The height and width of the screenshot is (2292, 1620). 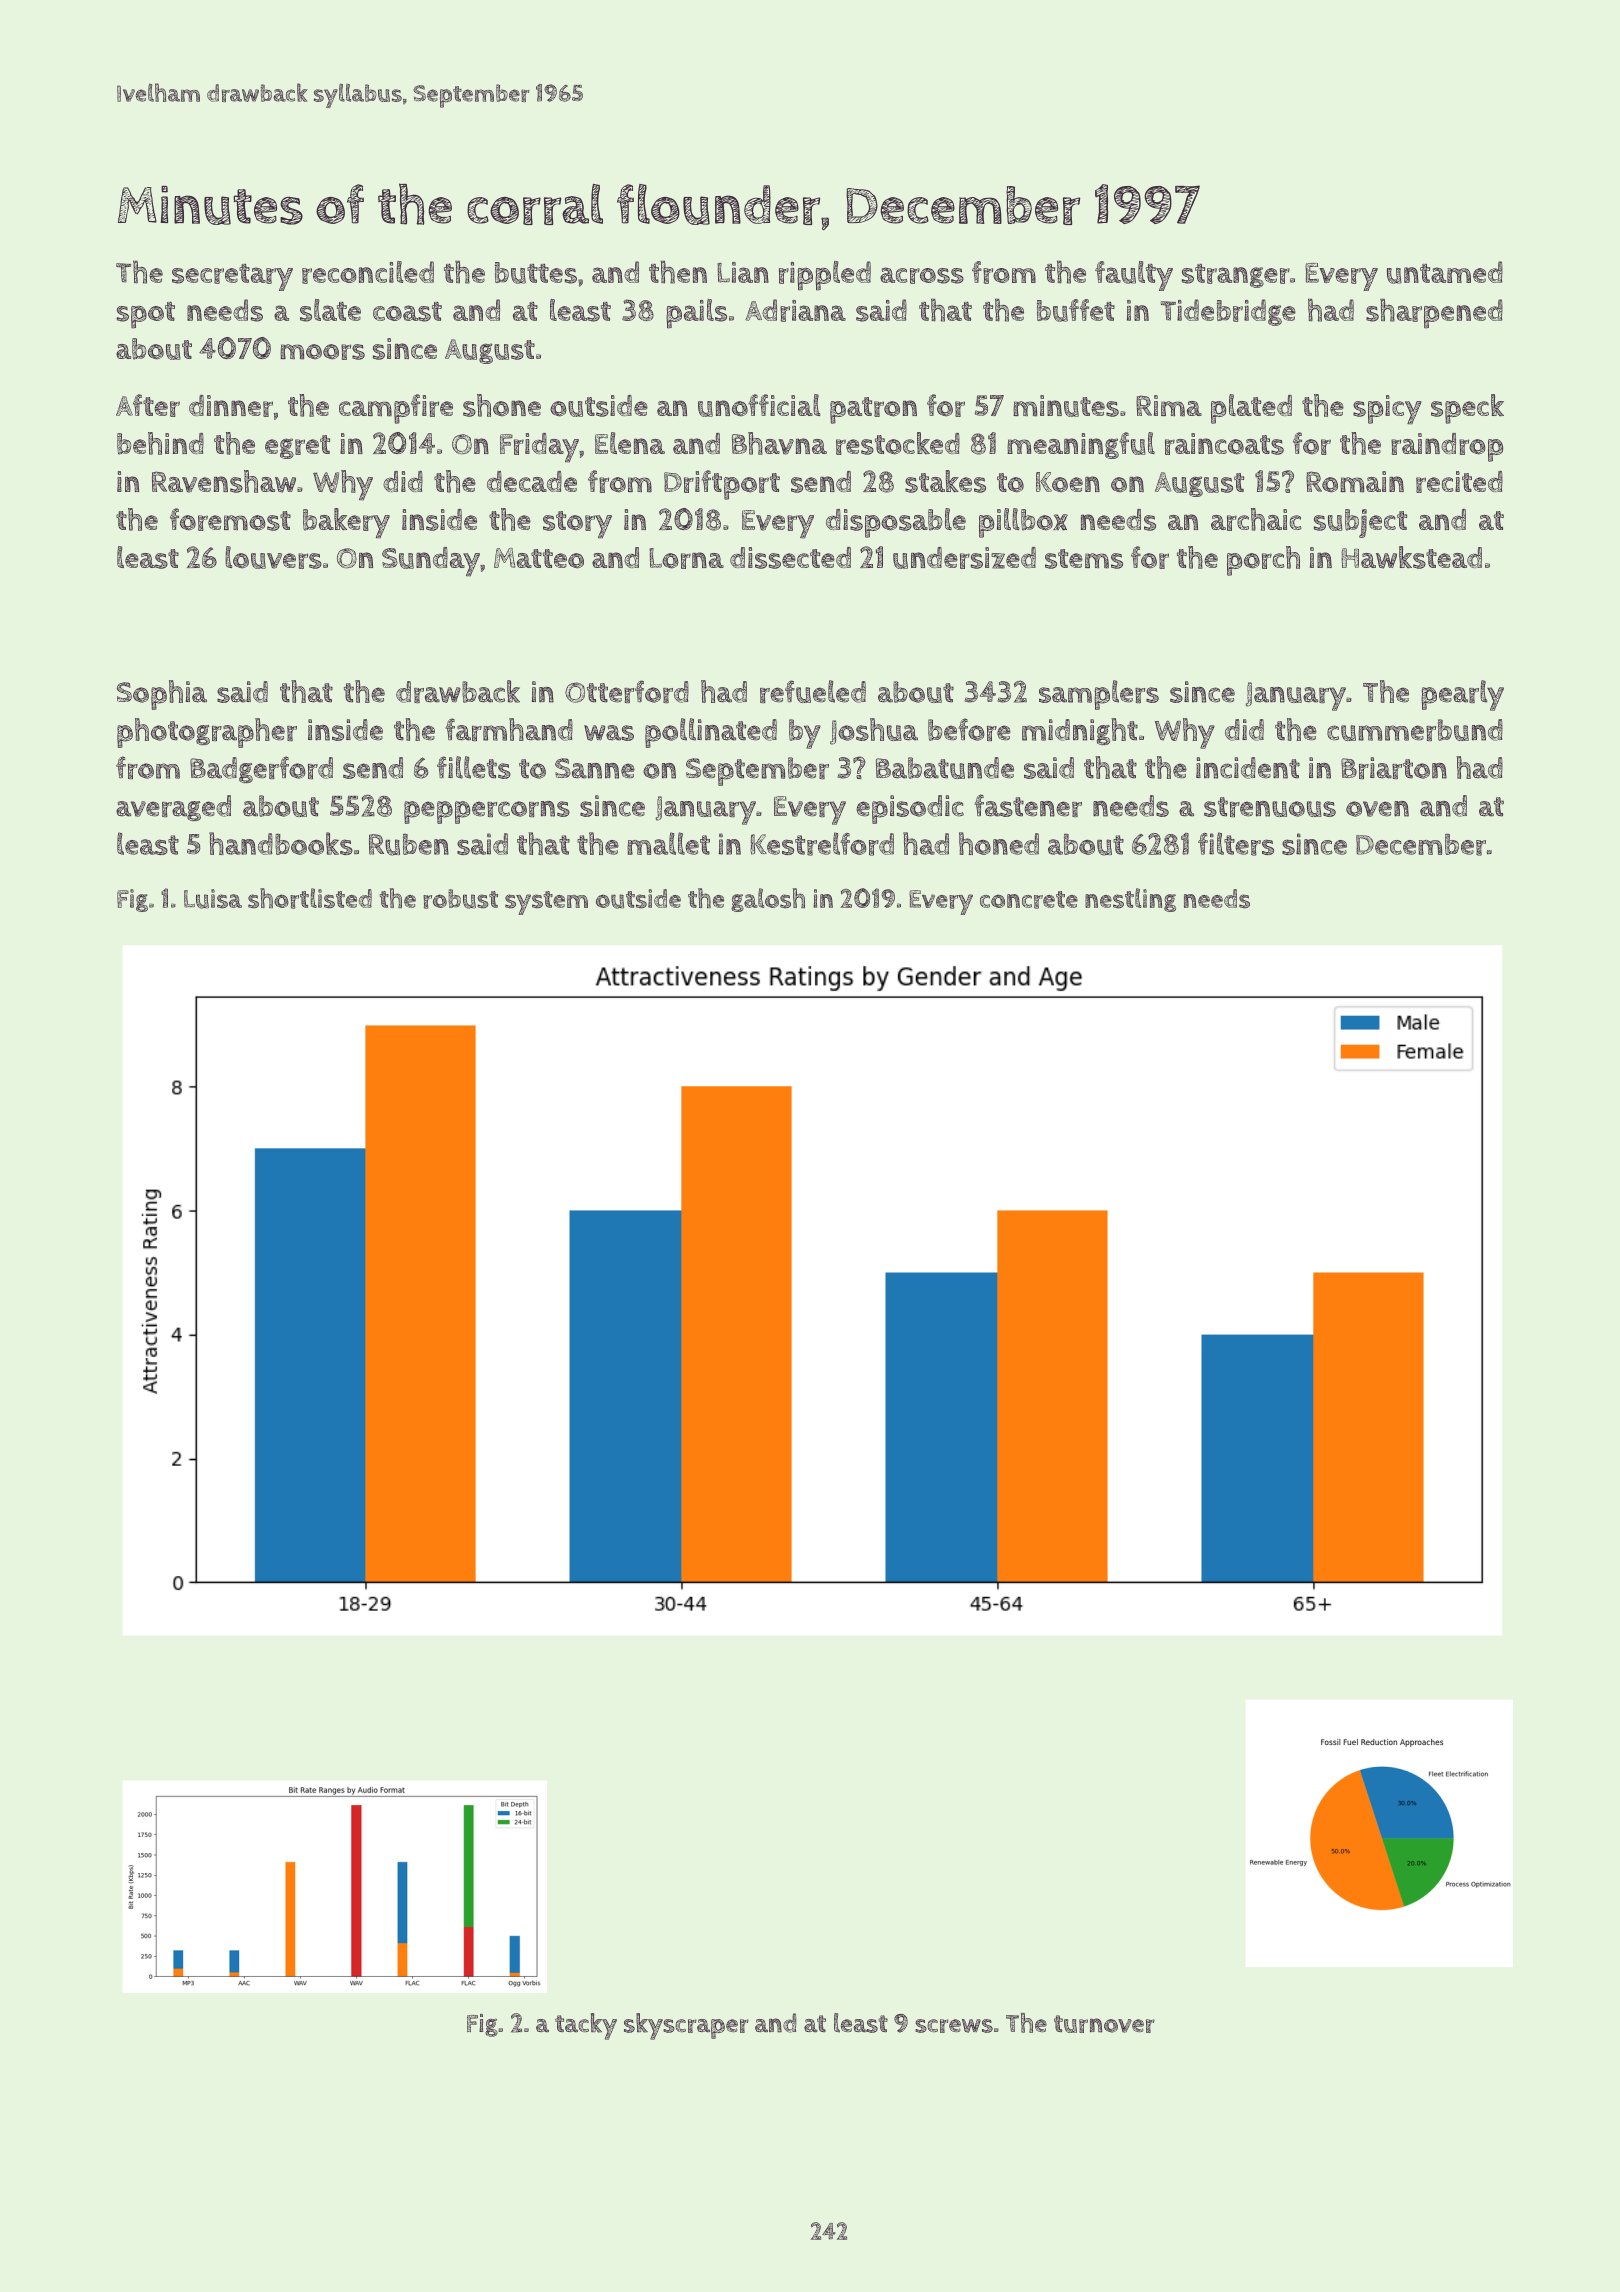 What do you see at coordinates (686, 2026) in the screenshot?
I see `skyscraper` at bounding box center [686, 2026].
